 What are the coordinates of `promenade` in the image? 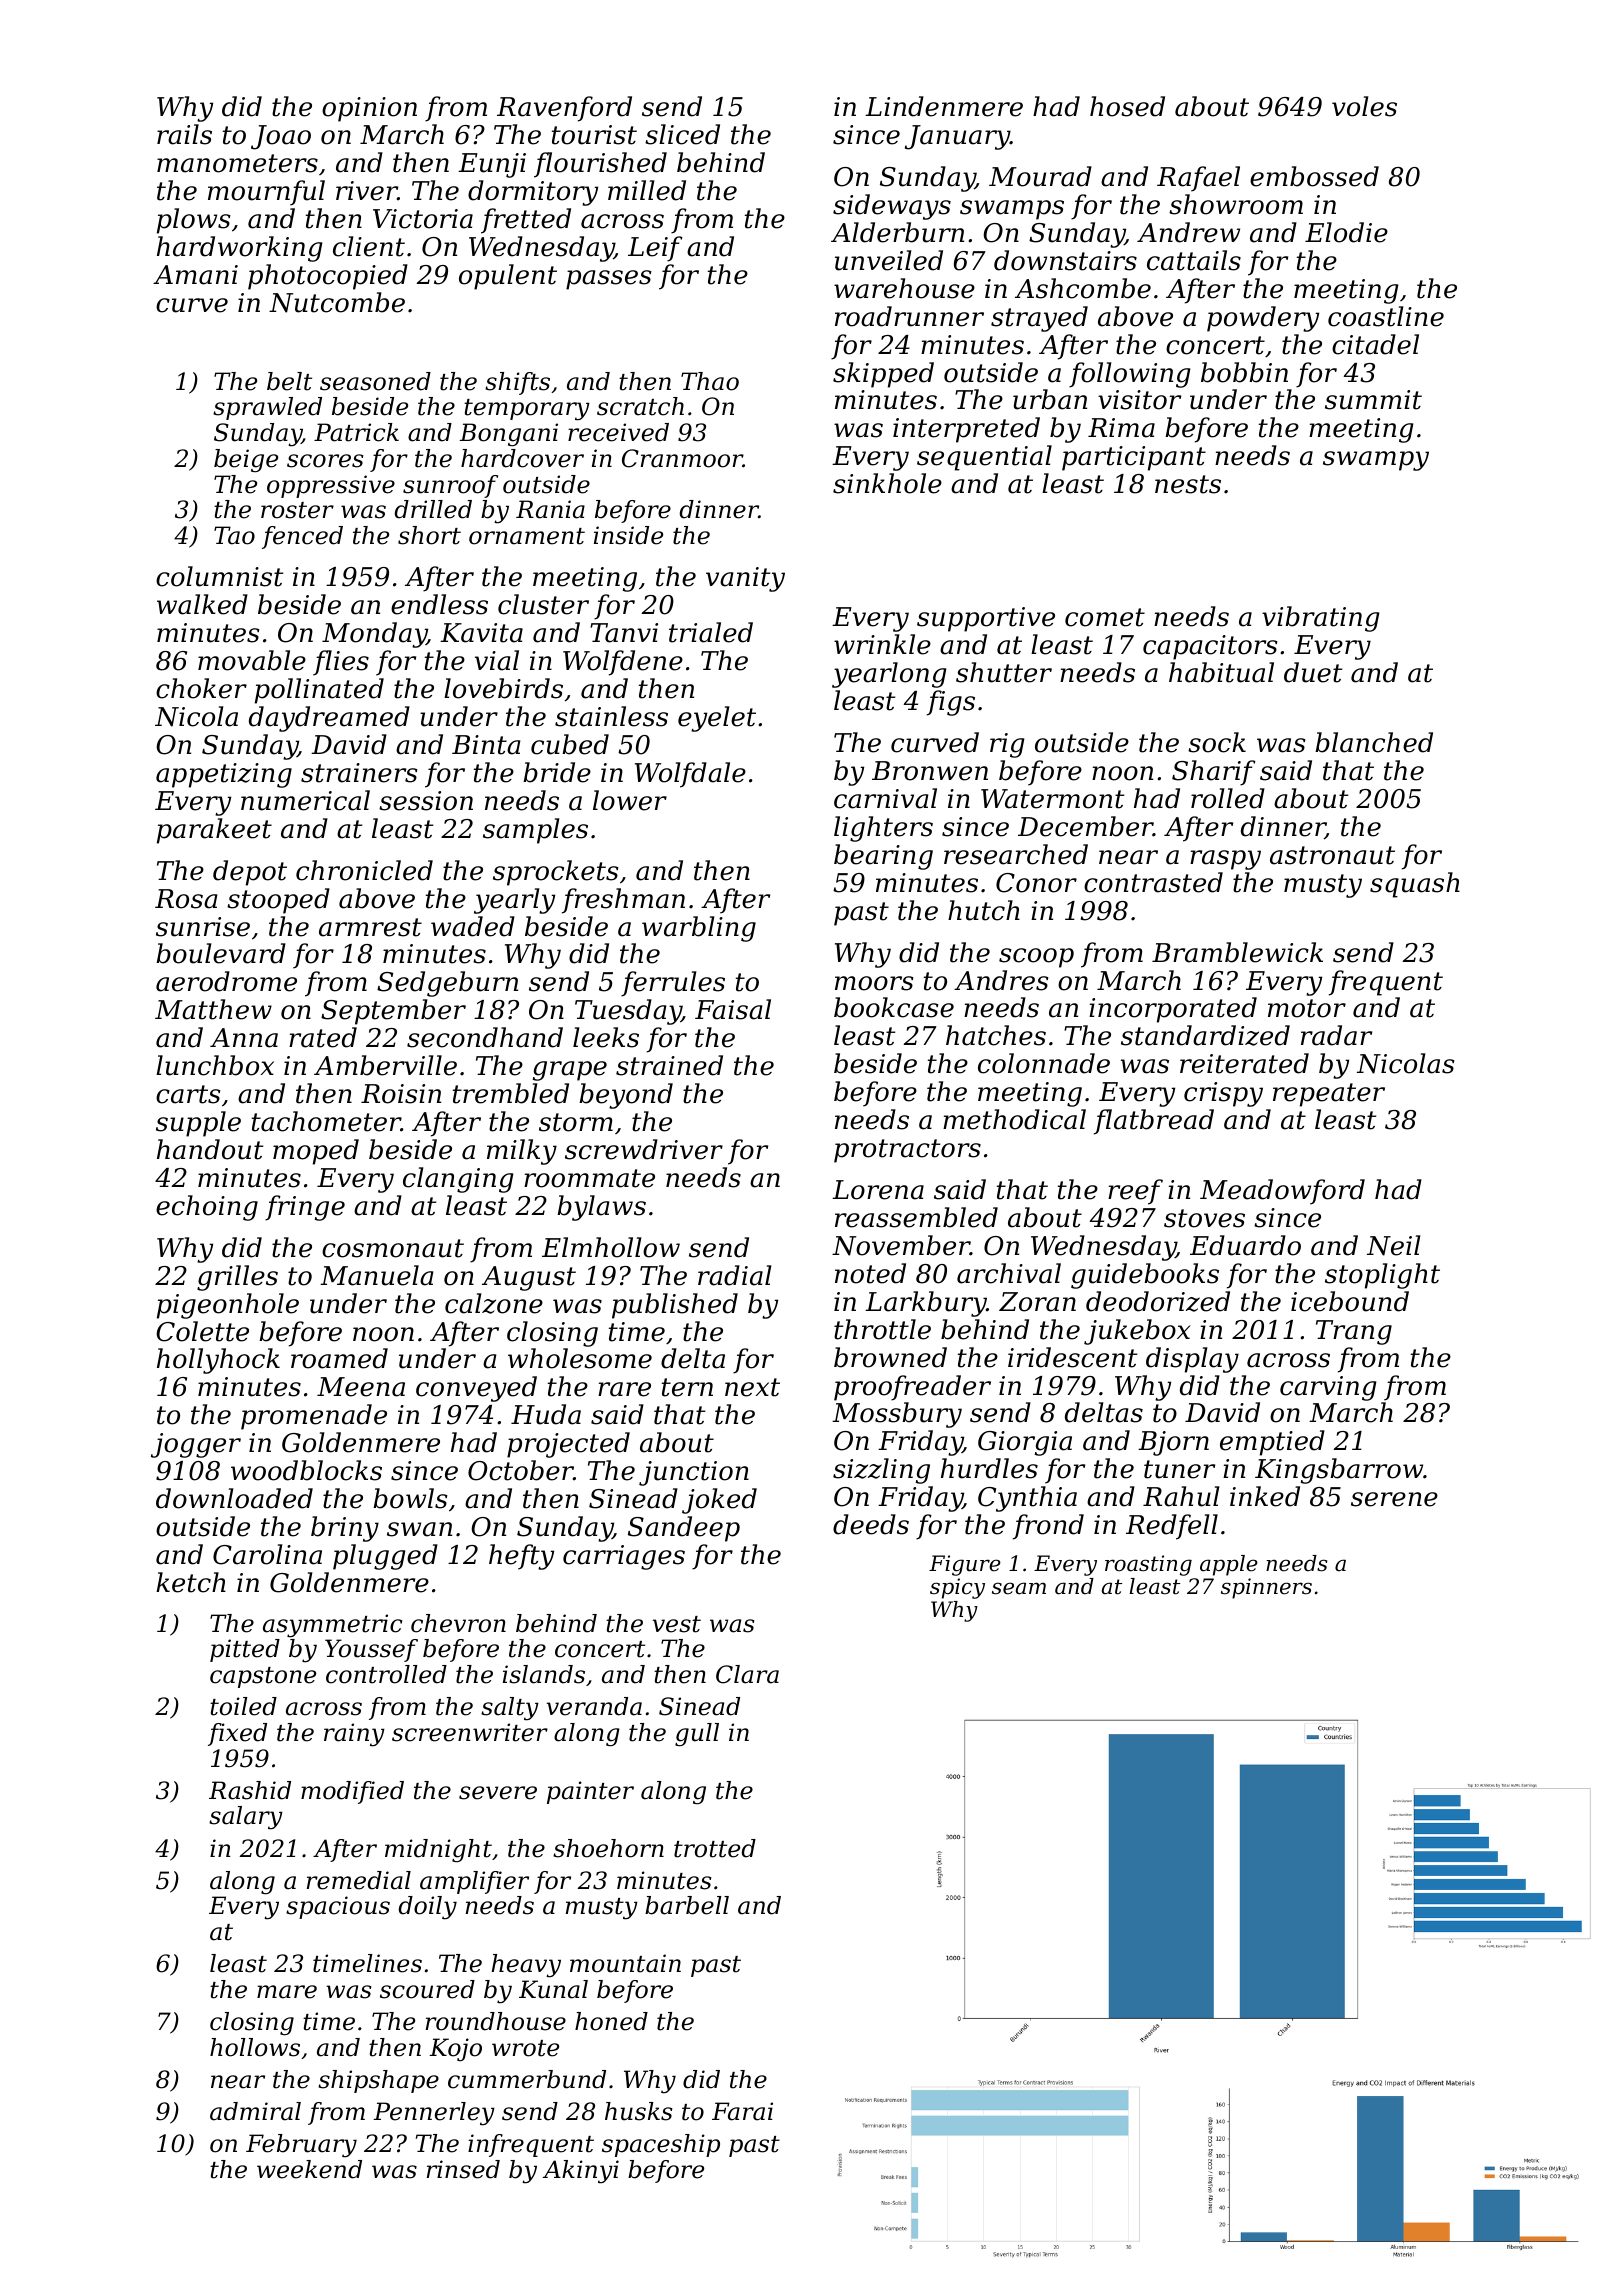 It's located at (314, 1417).
